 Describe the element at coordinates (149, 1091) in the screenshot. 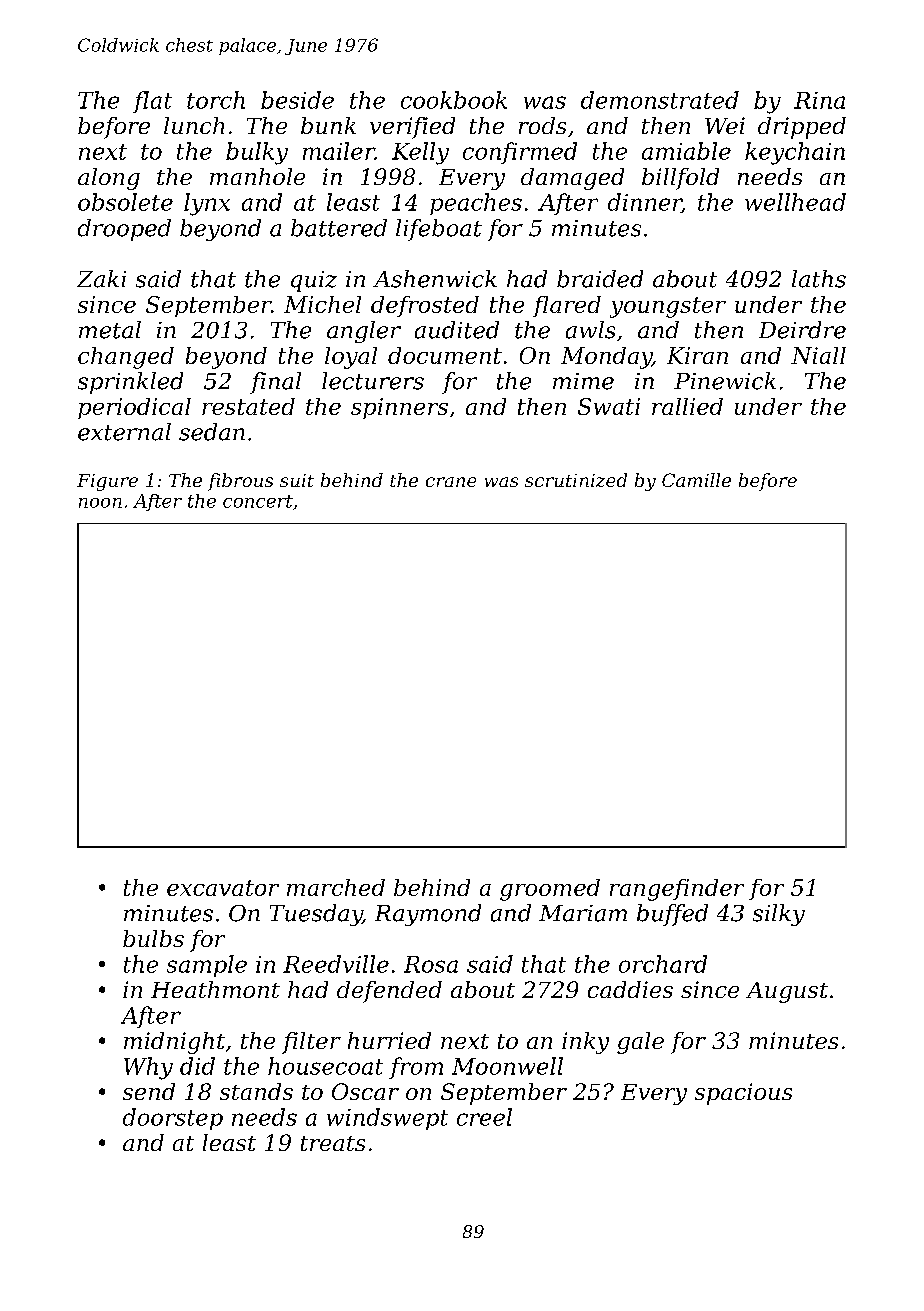

I see `send` at that location.
